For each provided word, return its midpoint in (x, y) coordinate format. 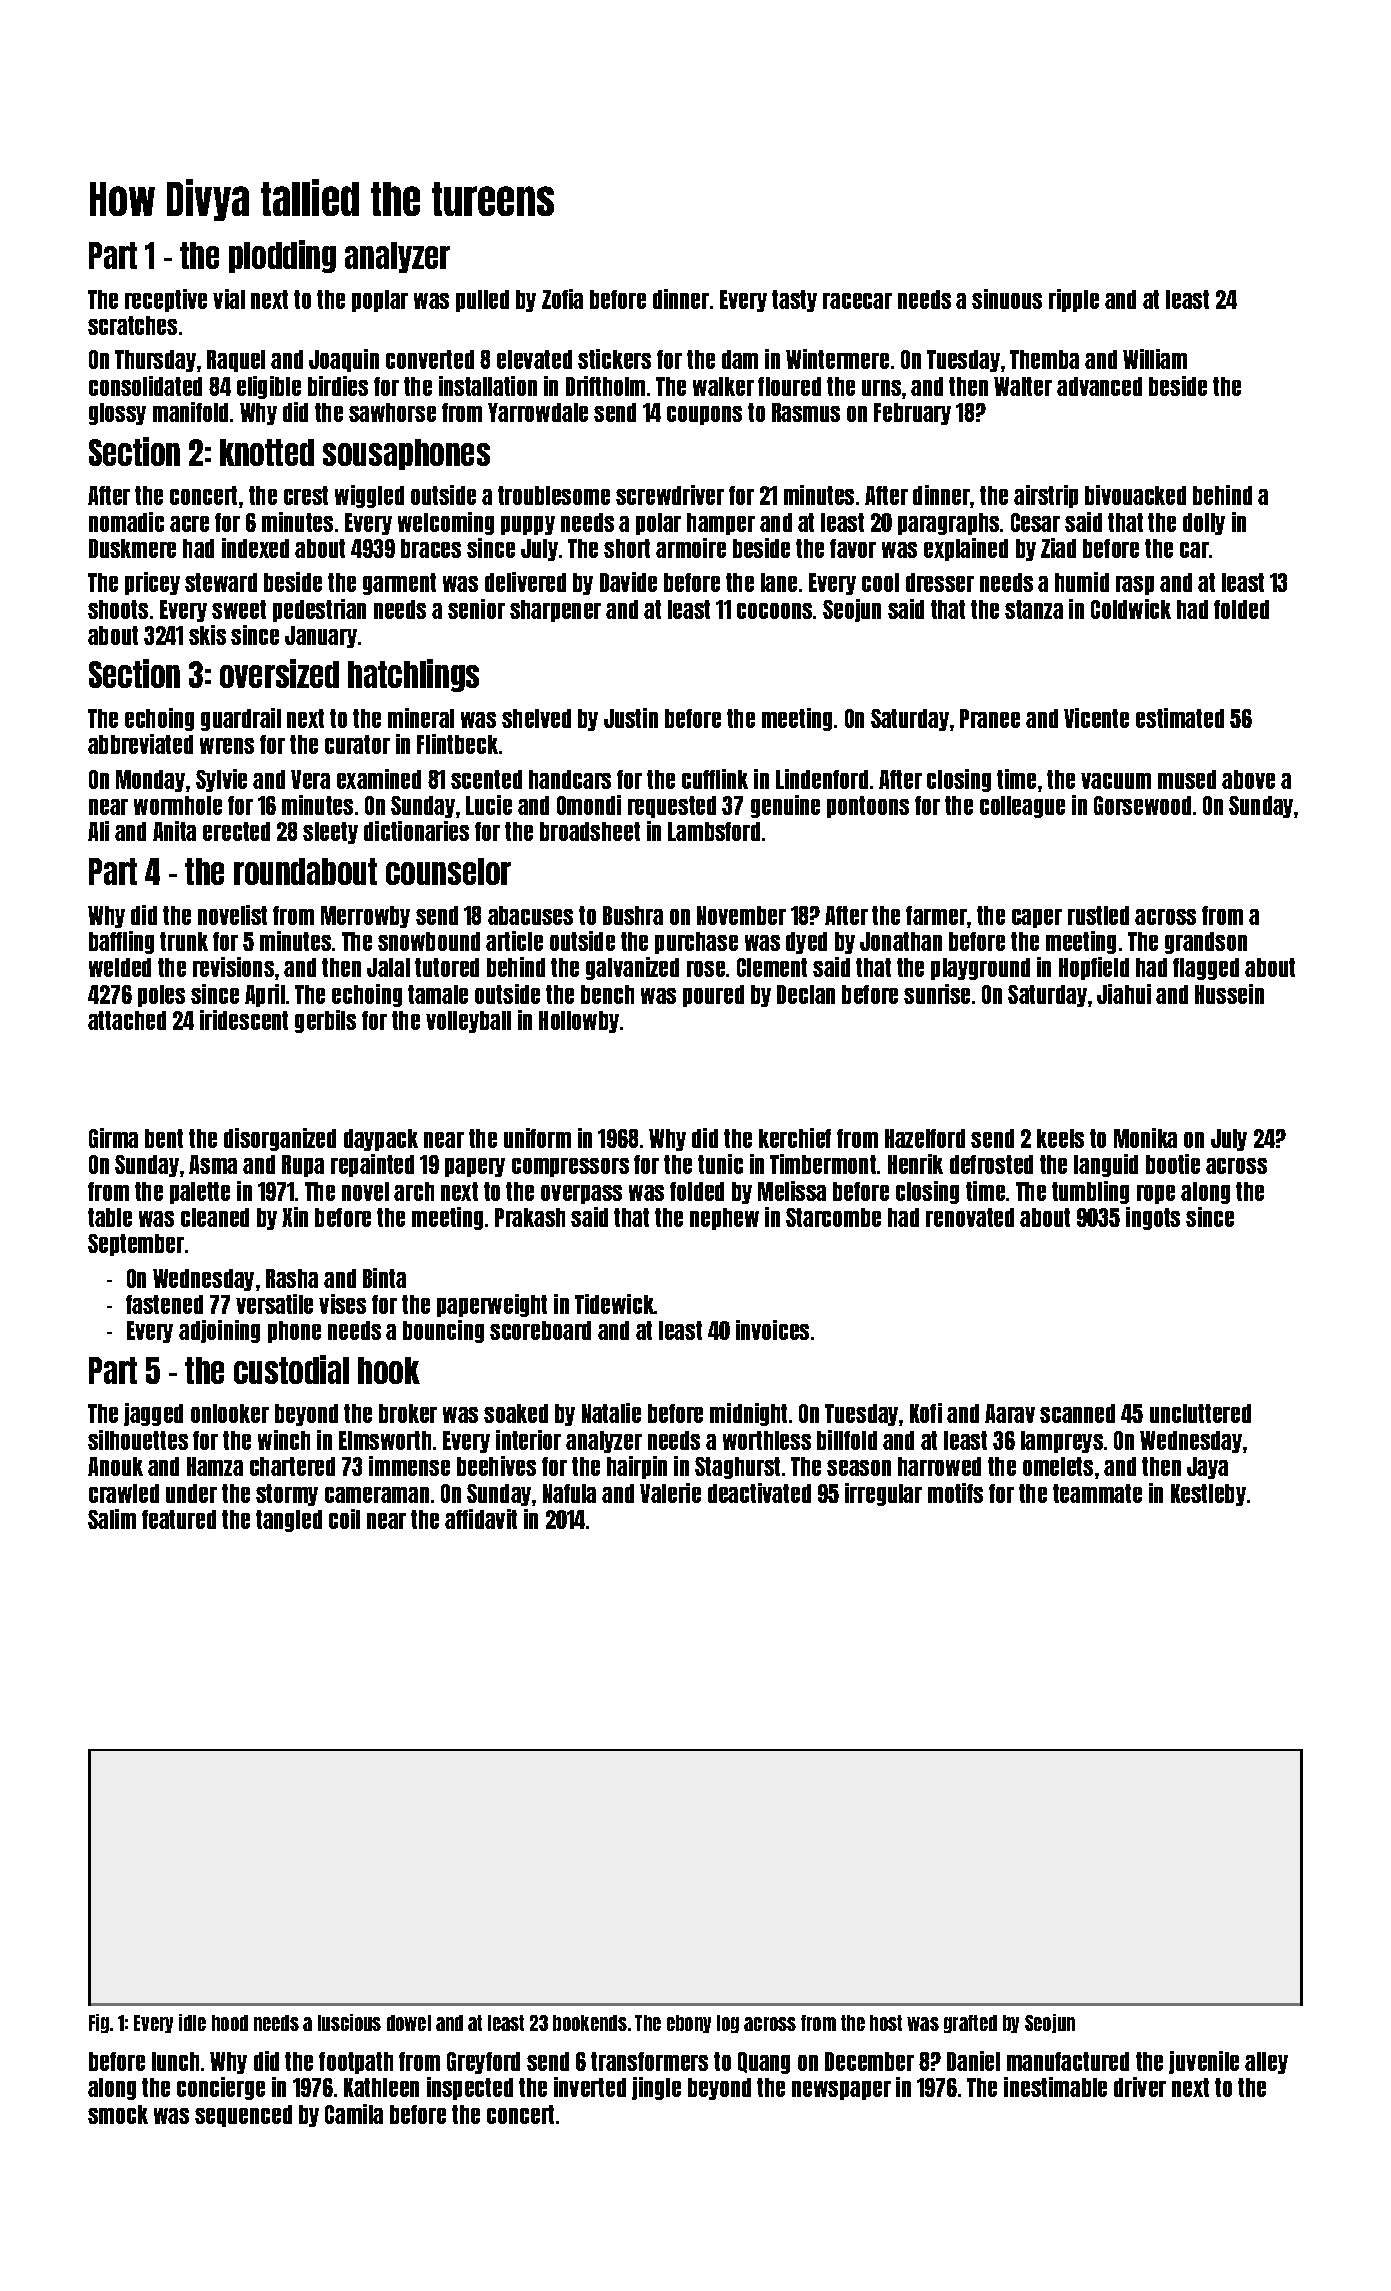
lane (779, 582)
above (1248, 779)
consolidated (145, 386)
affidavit (481, 1519)
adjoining (219, 1331)
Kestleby (1208, 1495)
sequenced (243, 2116)
